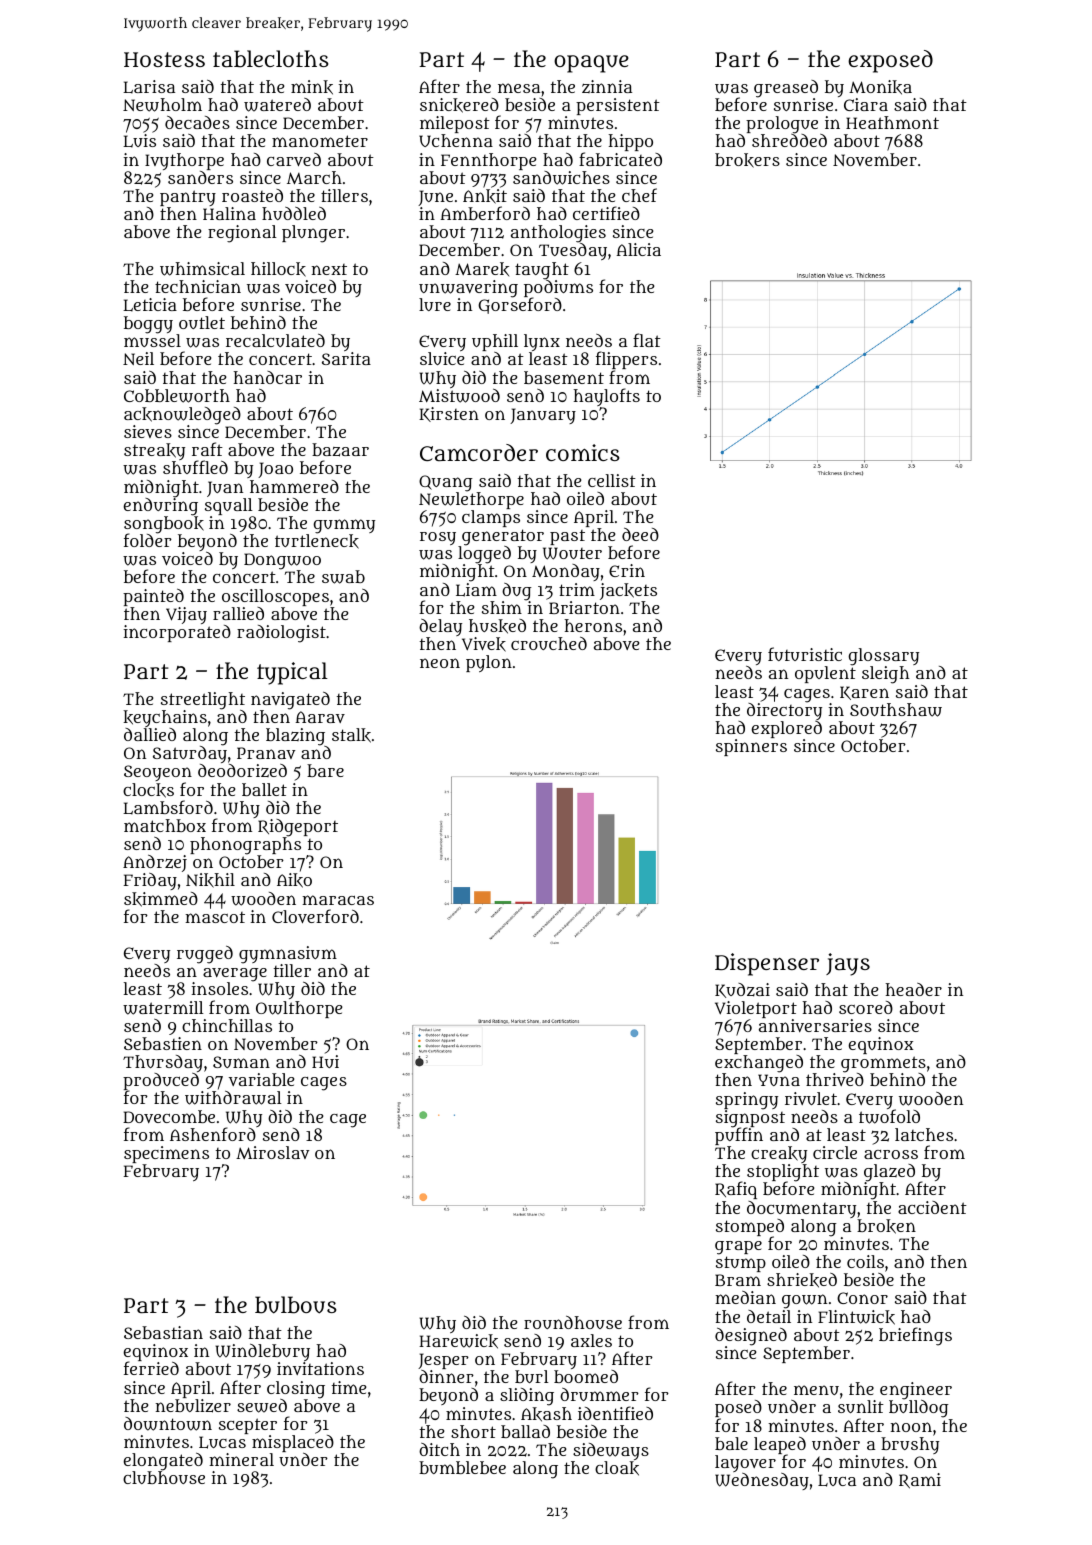  What do you see at coordinates (484, 555) in the screenshot?
I see `logged` at bounding box center [484, 555].
